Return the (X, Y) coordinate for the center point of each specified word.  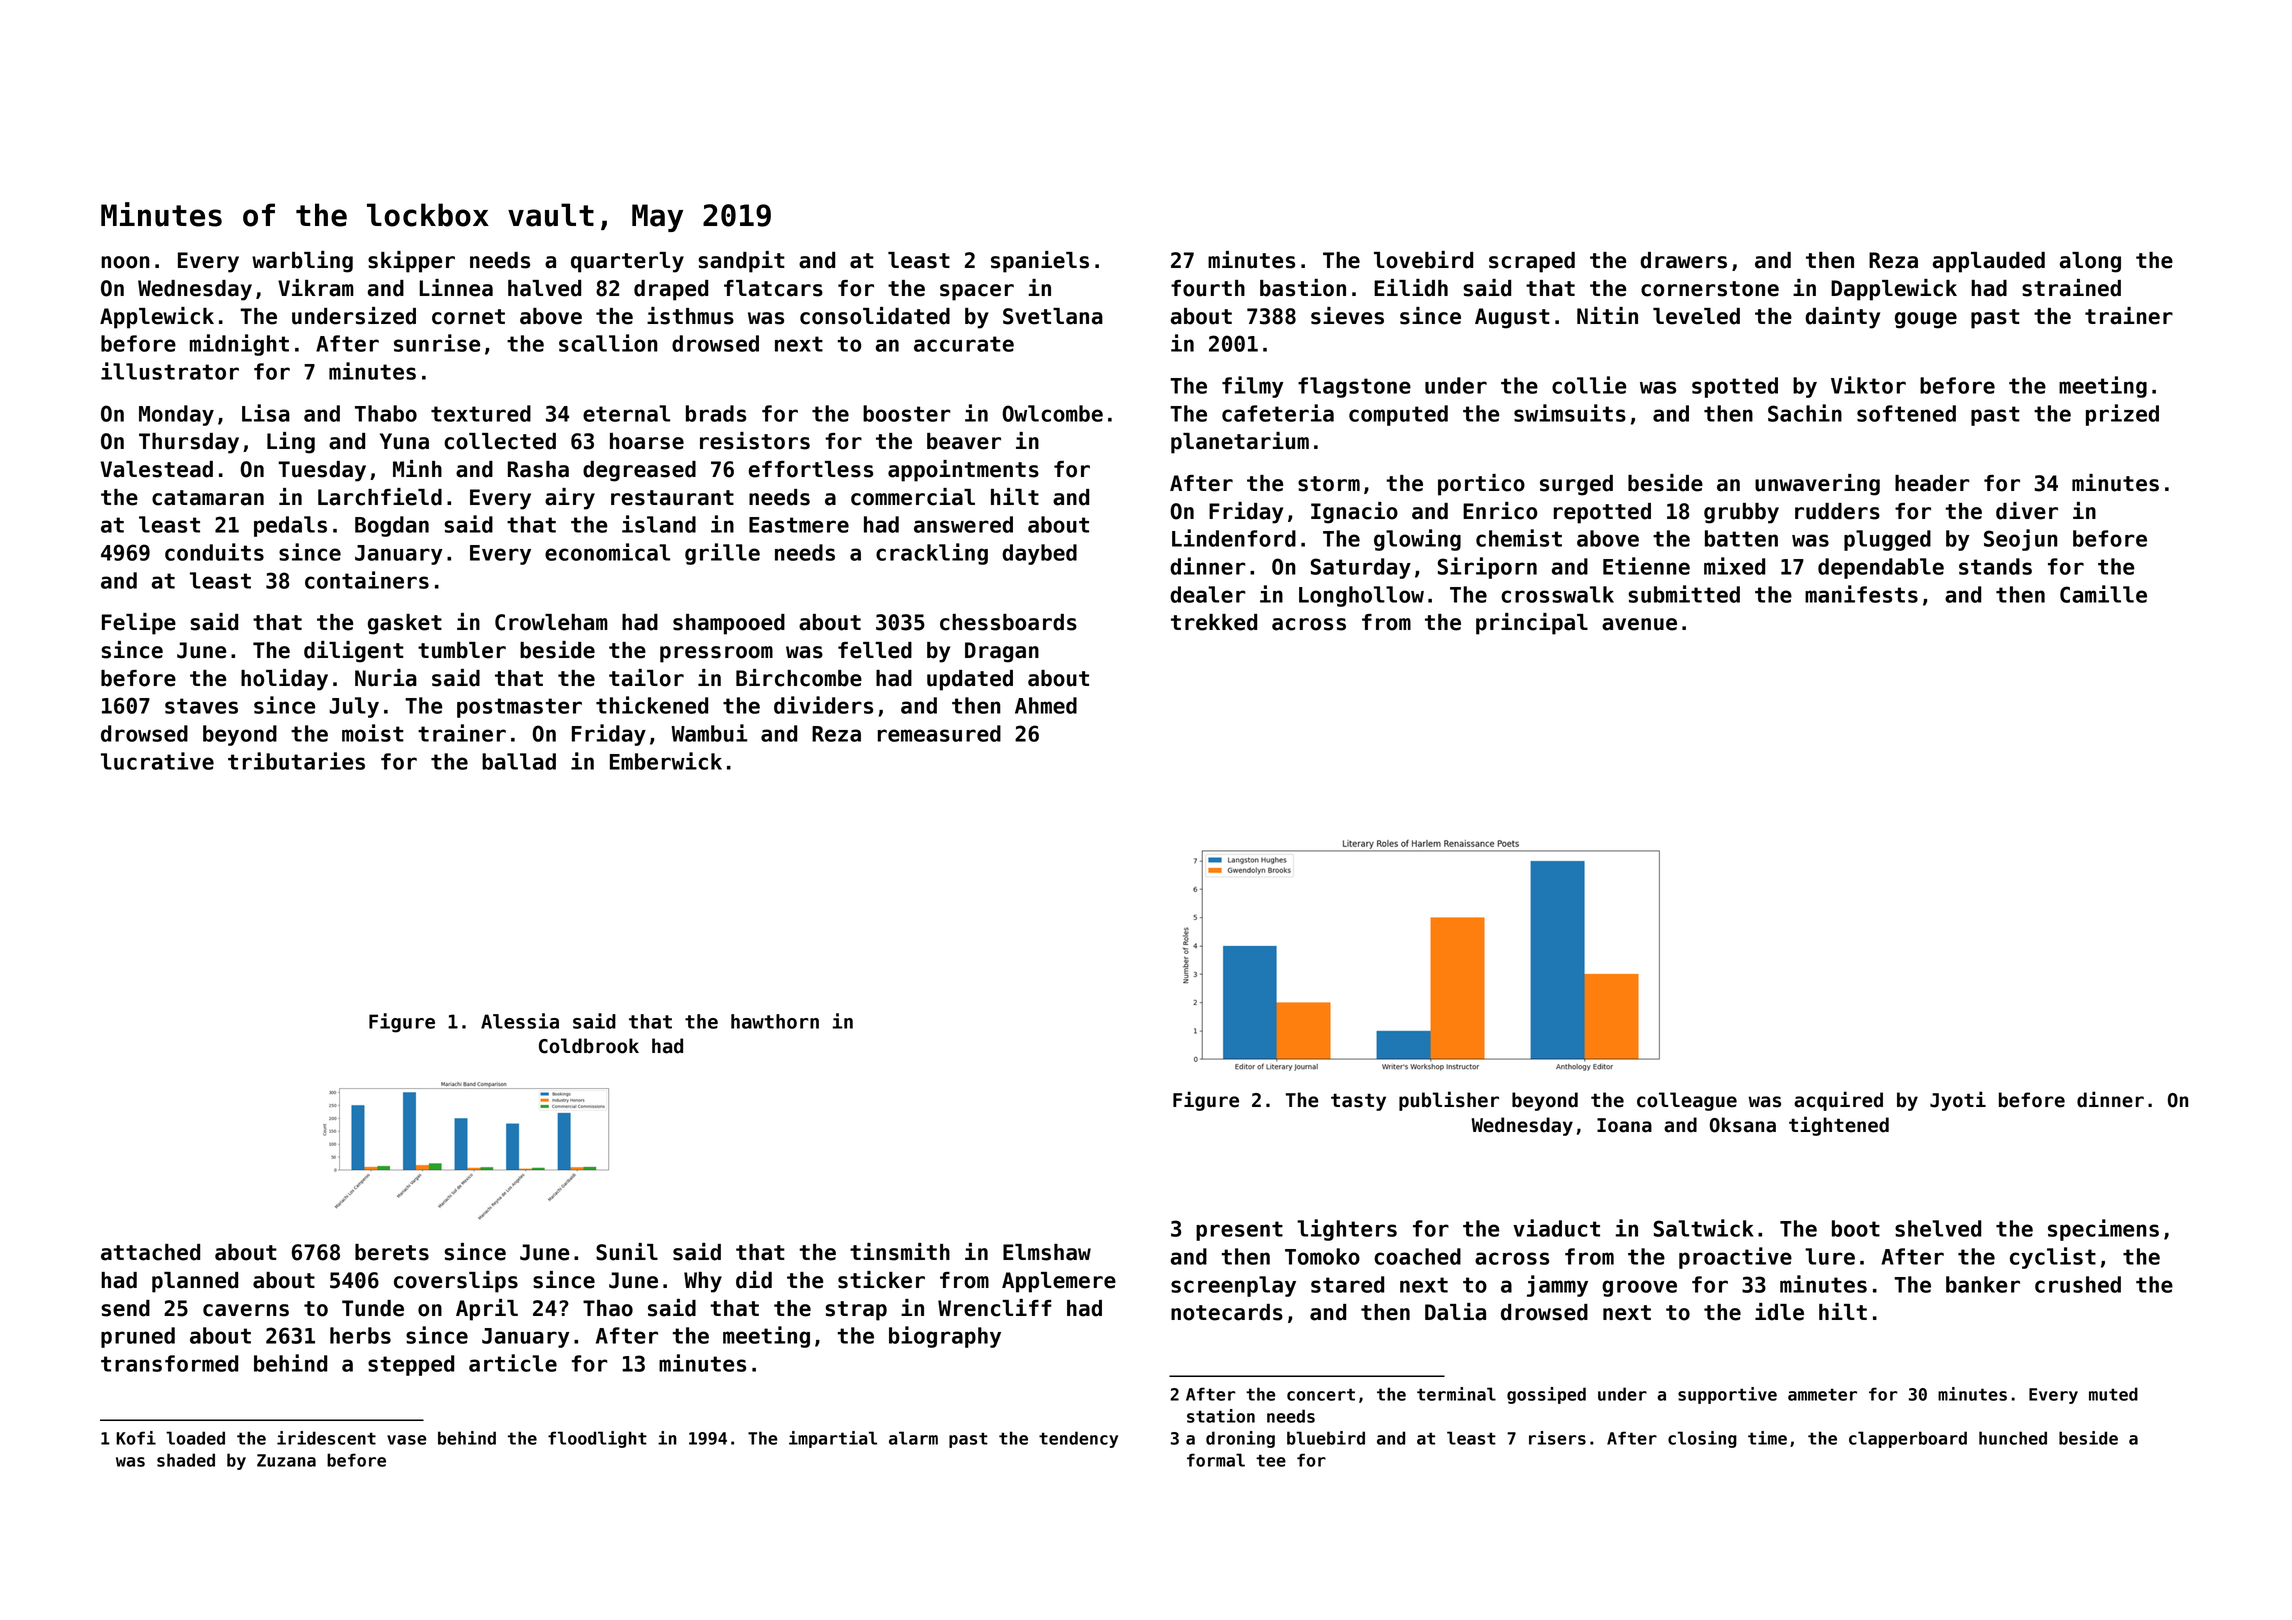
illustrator (170, 371)
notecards (1227, 1312)
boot (1856, 1228)
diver (2027, 511)
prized (2122, 415)
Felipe (139, 624)
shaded (186, 1460)
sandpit (741, 262)
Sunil (627, 1252)
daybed (1039, 554)
